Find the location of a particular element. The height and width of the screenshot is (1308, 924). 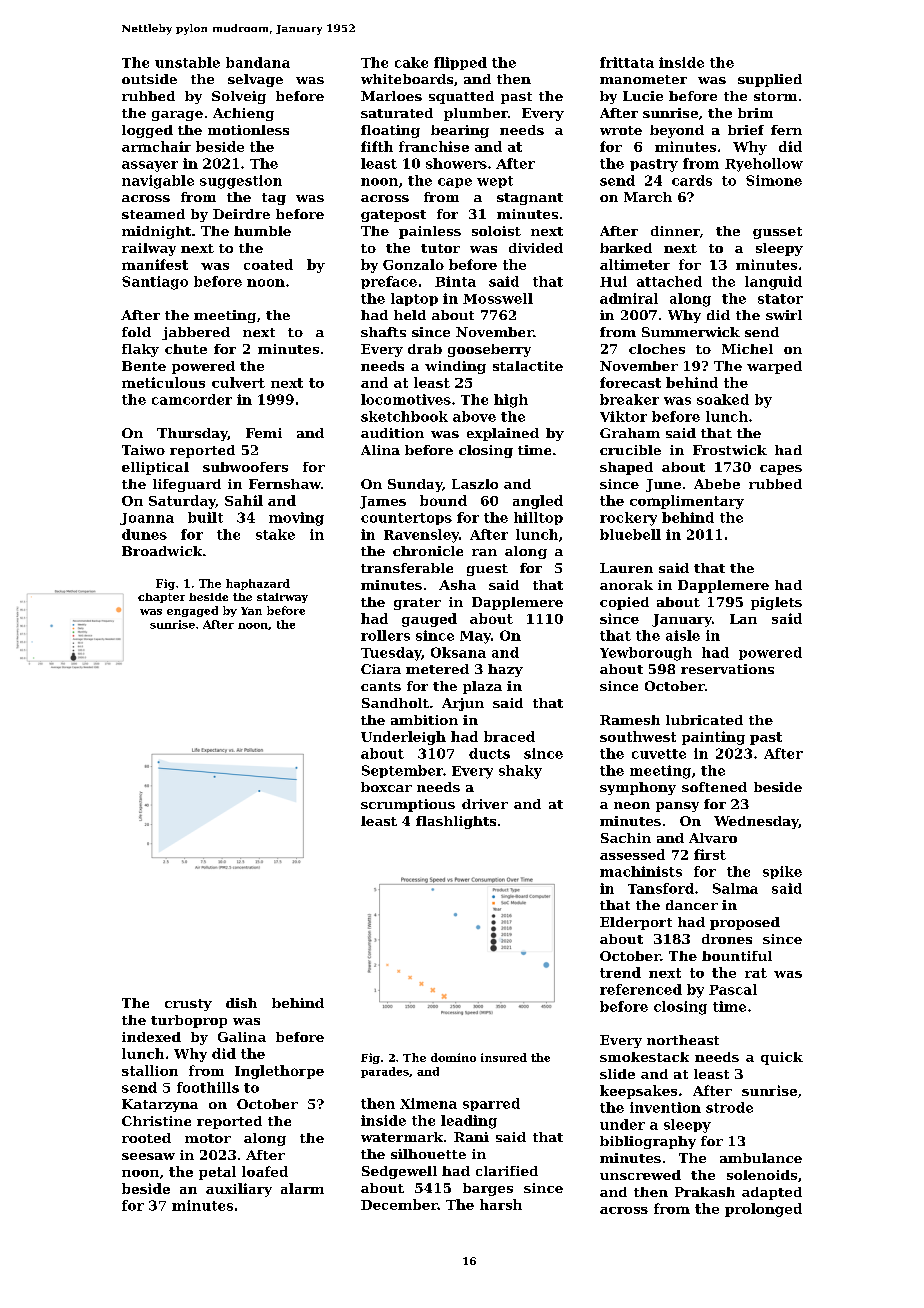

frittata is located at coordinates (627, 62).
